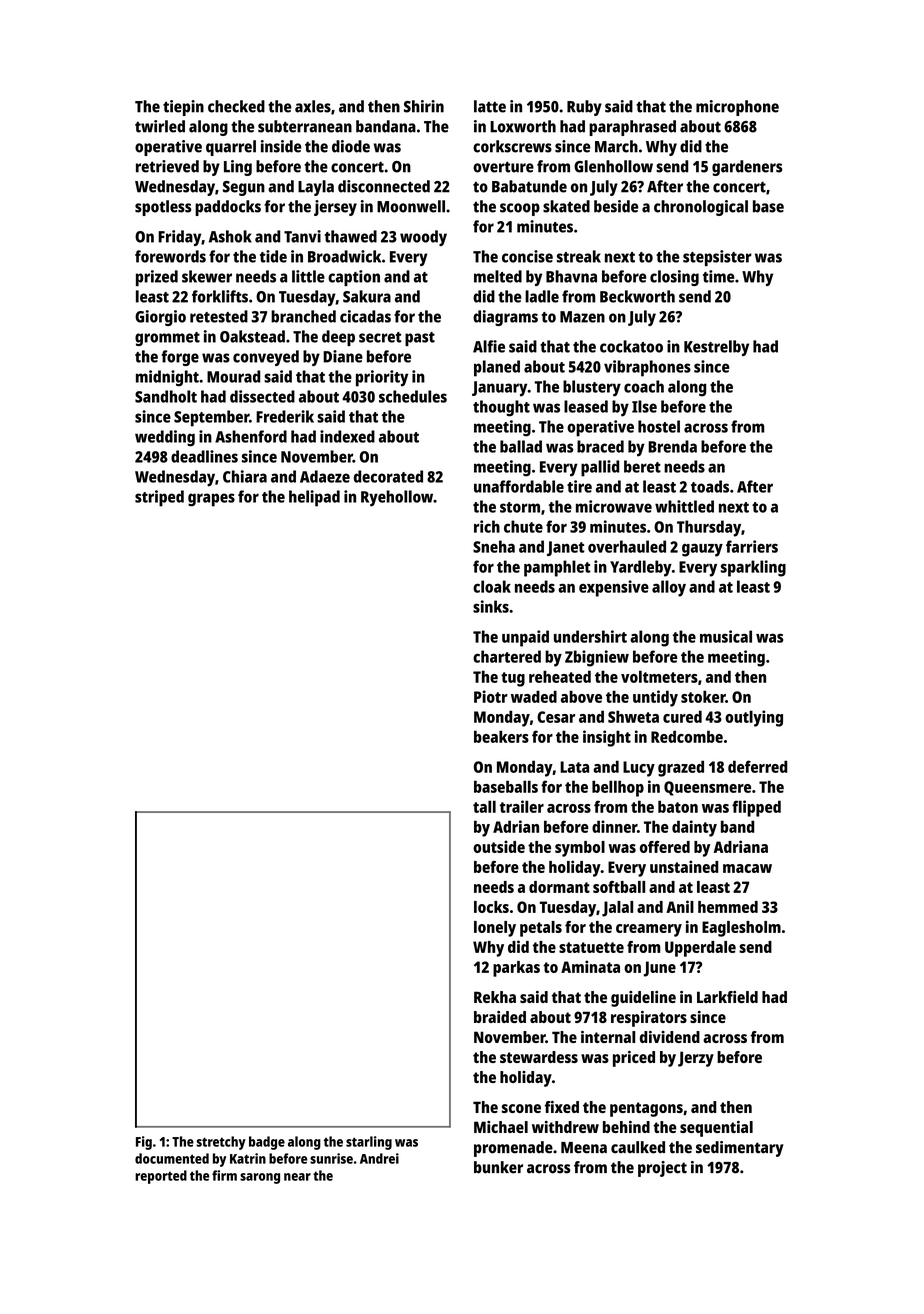 This screenshot has height=1314, width=924. I want to click on time, so click(719, 276).
